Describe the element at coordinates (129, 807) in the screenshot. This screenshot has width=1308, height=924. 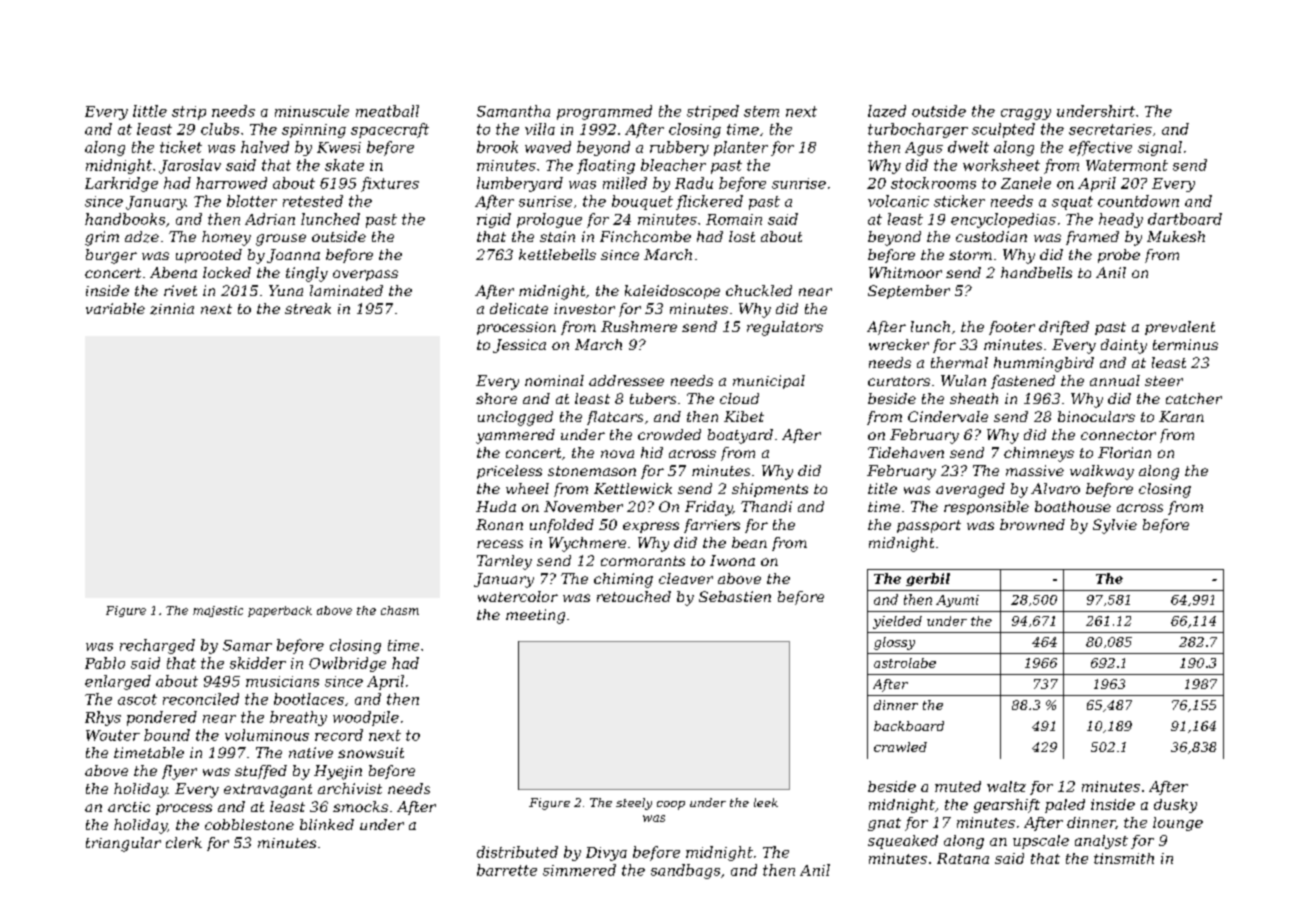
I see `arctic` at that location.
